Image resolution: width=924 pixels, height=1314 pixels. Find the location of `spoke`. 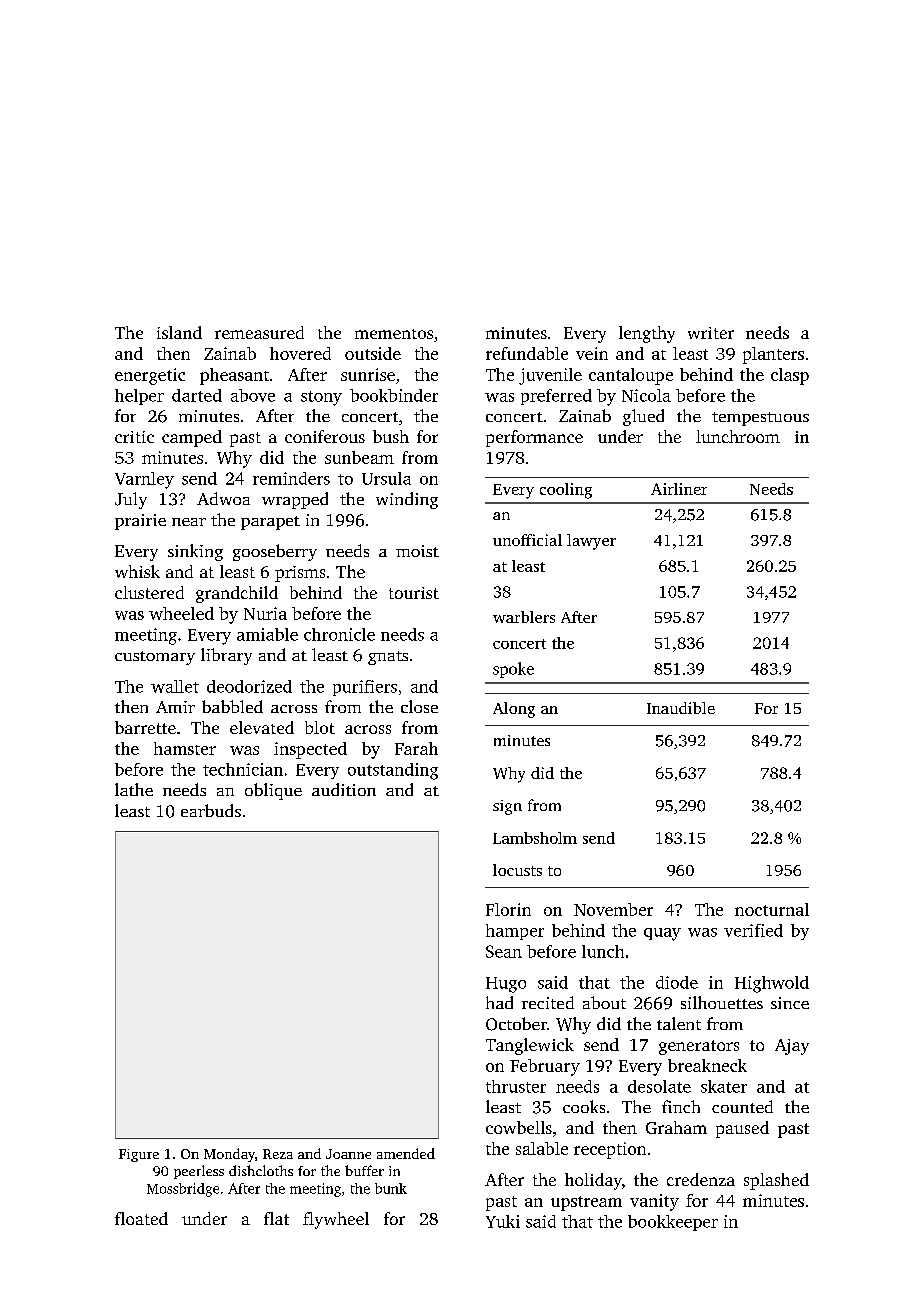

spoke is located at coordinates (513, 670).
